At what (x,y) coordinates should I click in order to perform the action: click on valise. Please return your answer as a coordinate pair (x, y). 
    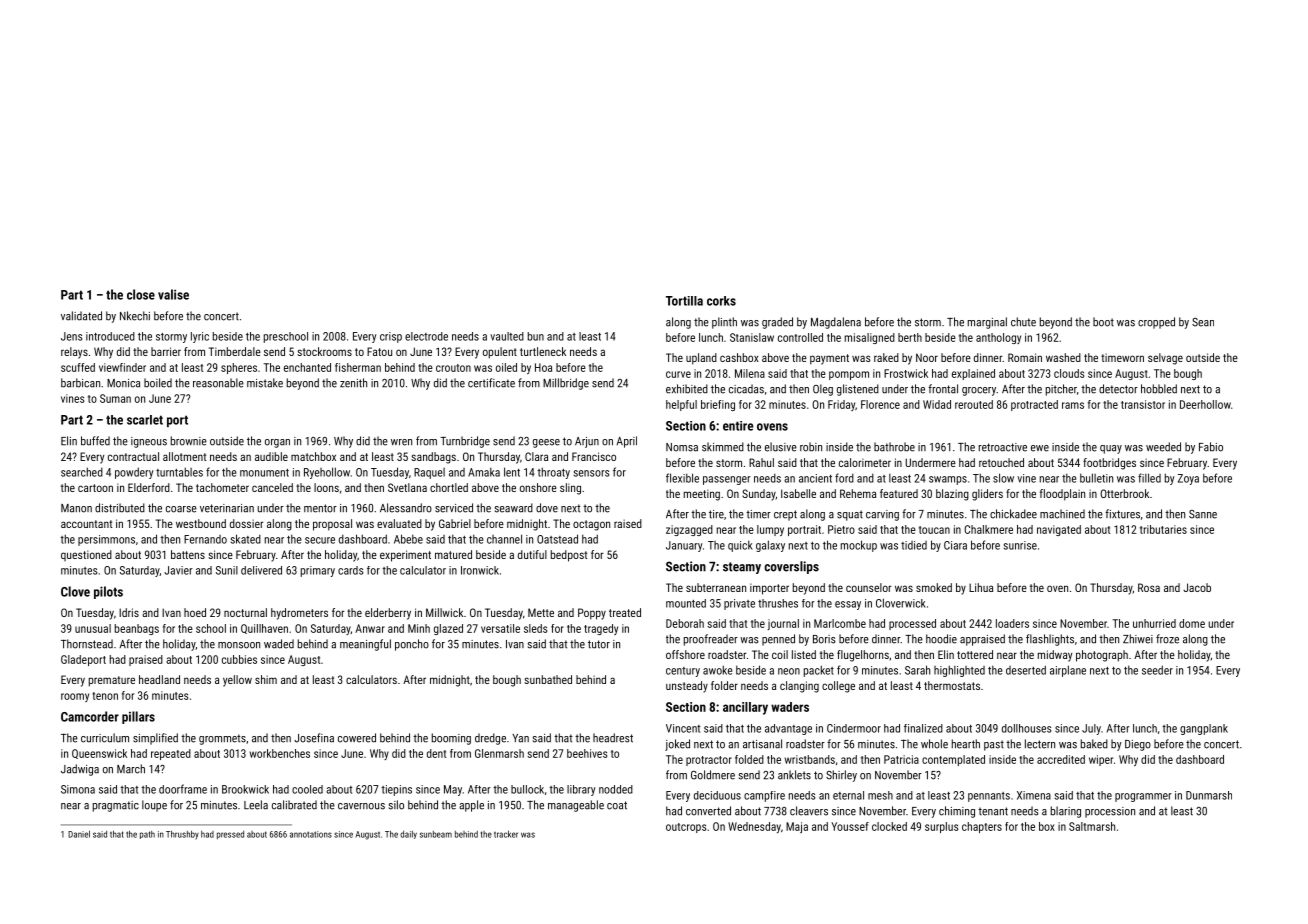
    Looking at the image, I should click on (173, 294).
